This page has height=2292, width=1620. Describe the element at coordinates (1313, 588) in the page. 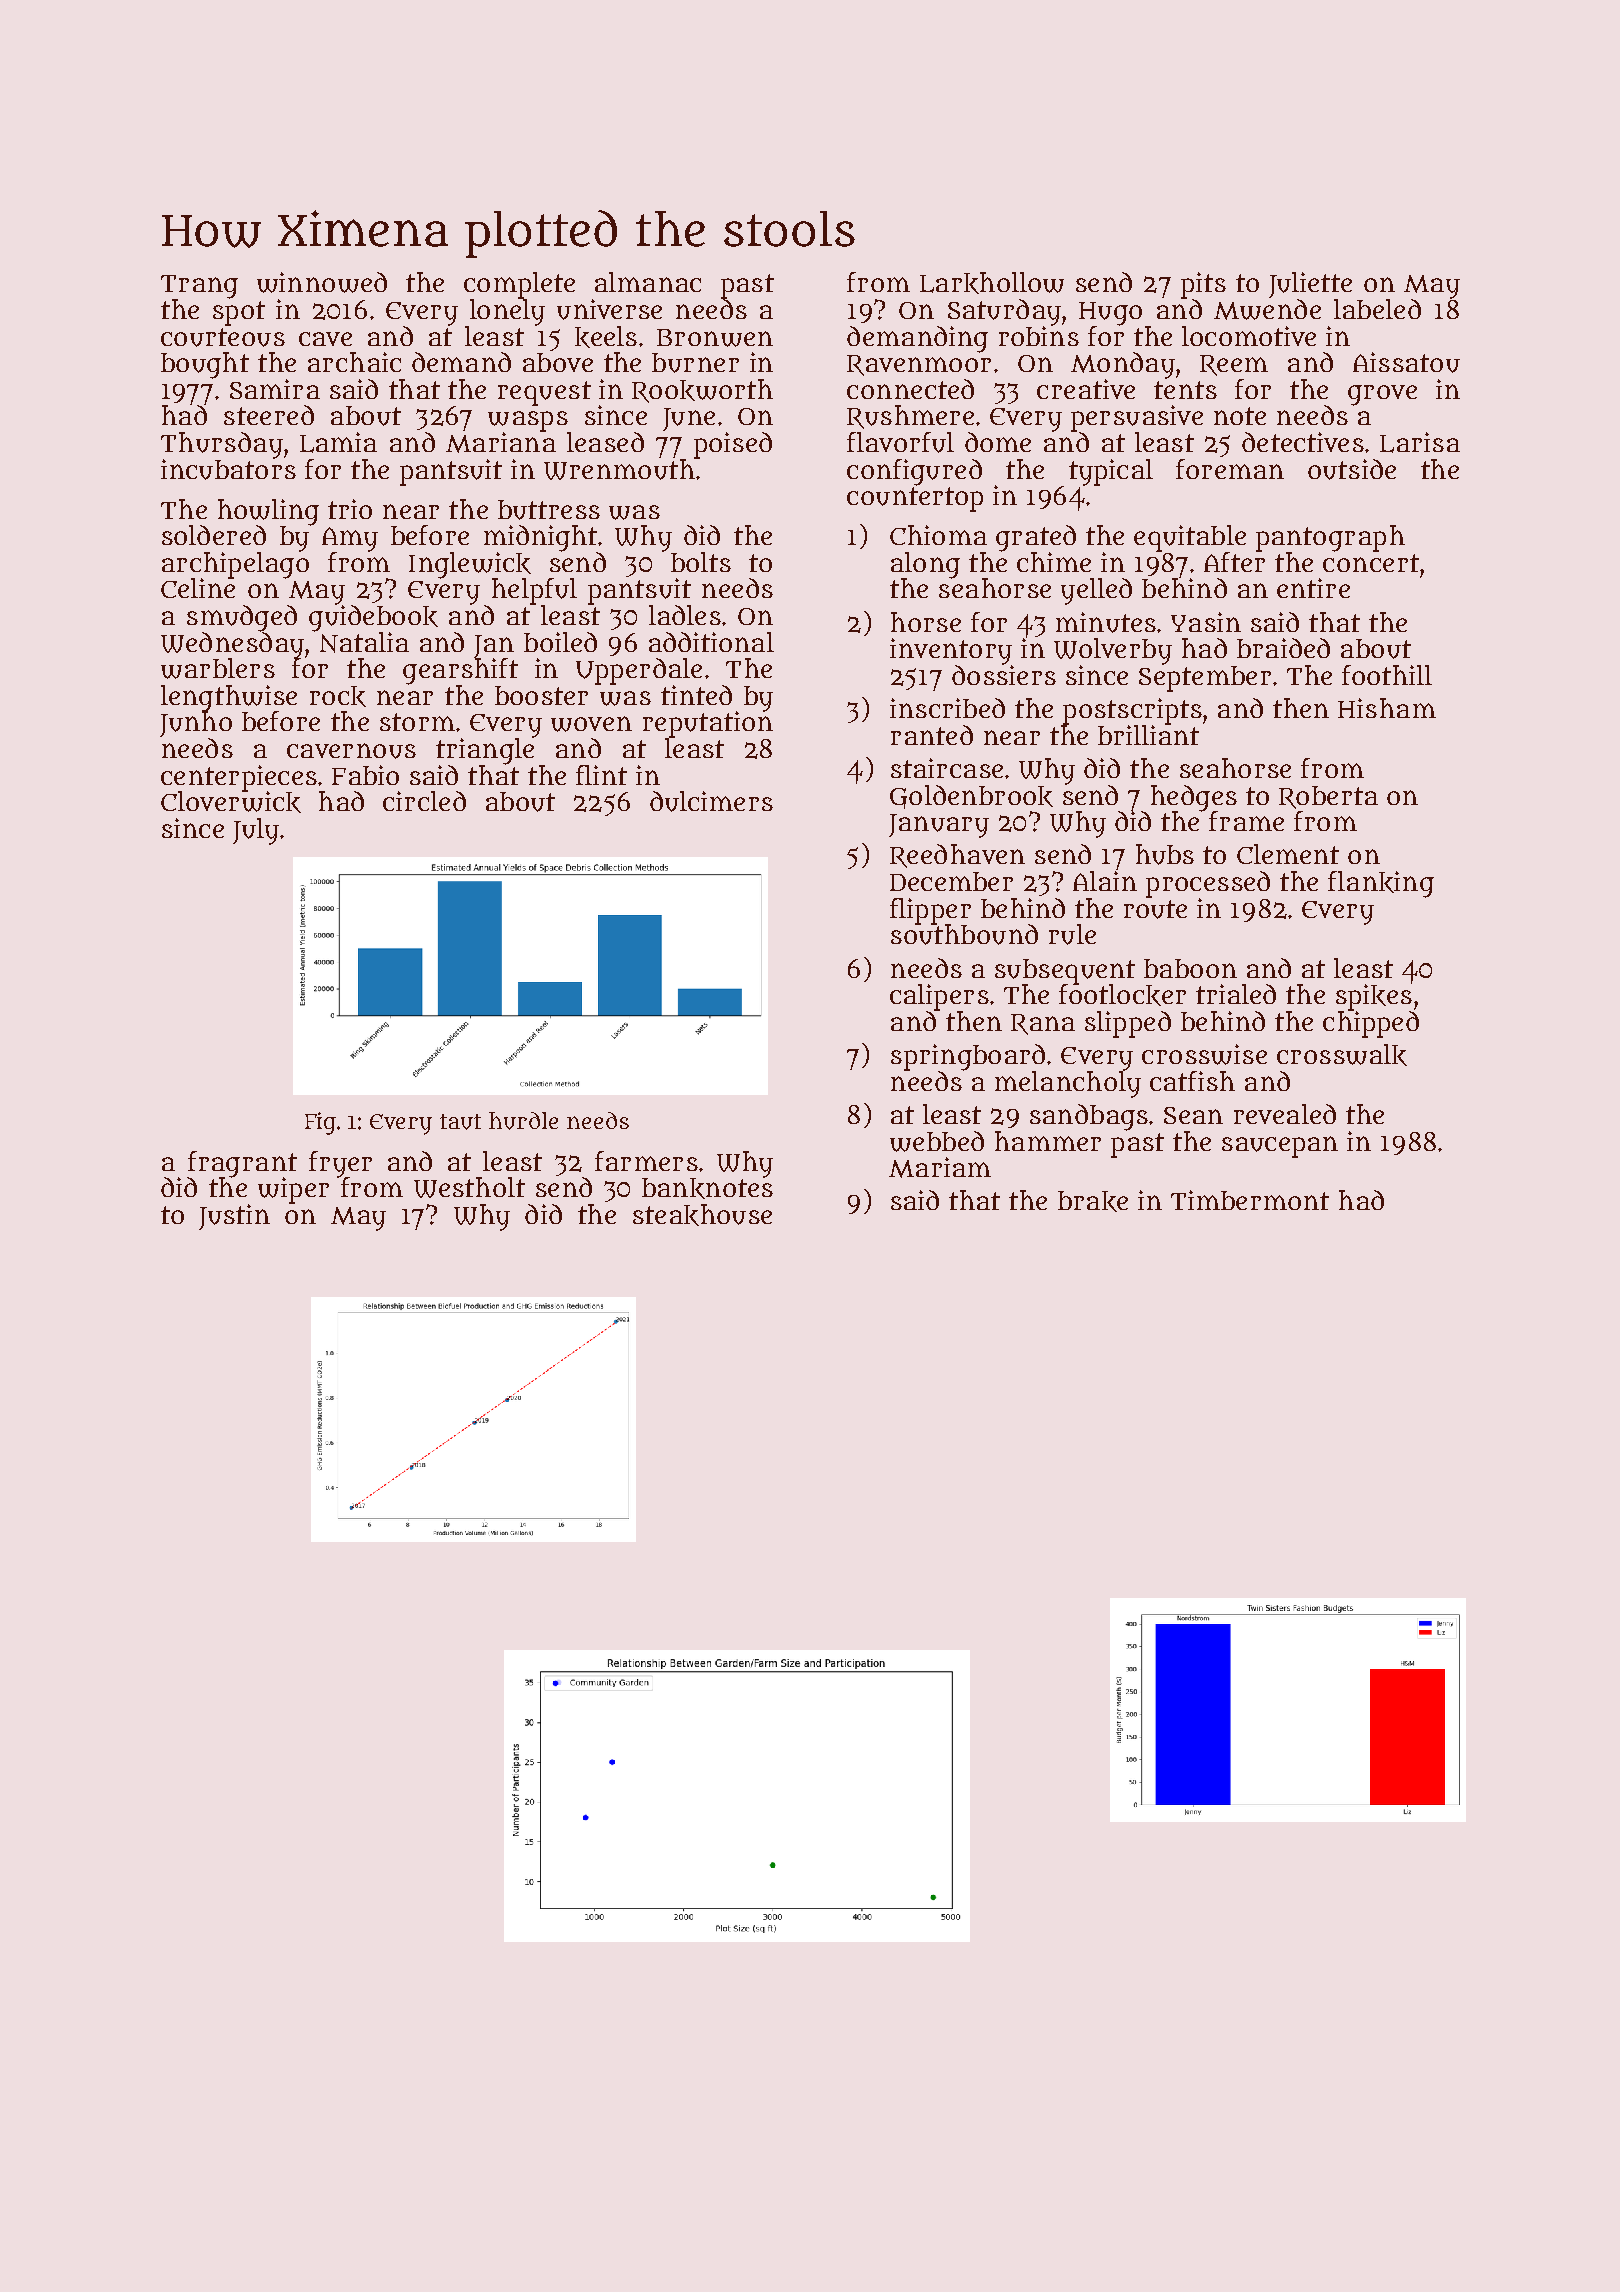

I see `entire` at that location.
